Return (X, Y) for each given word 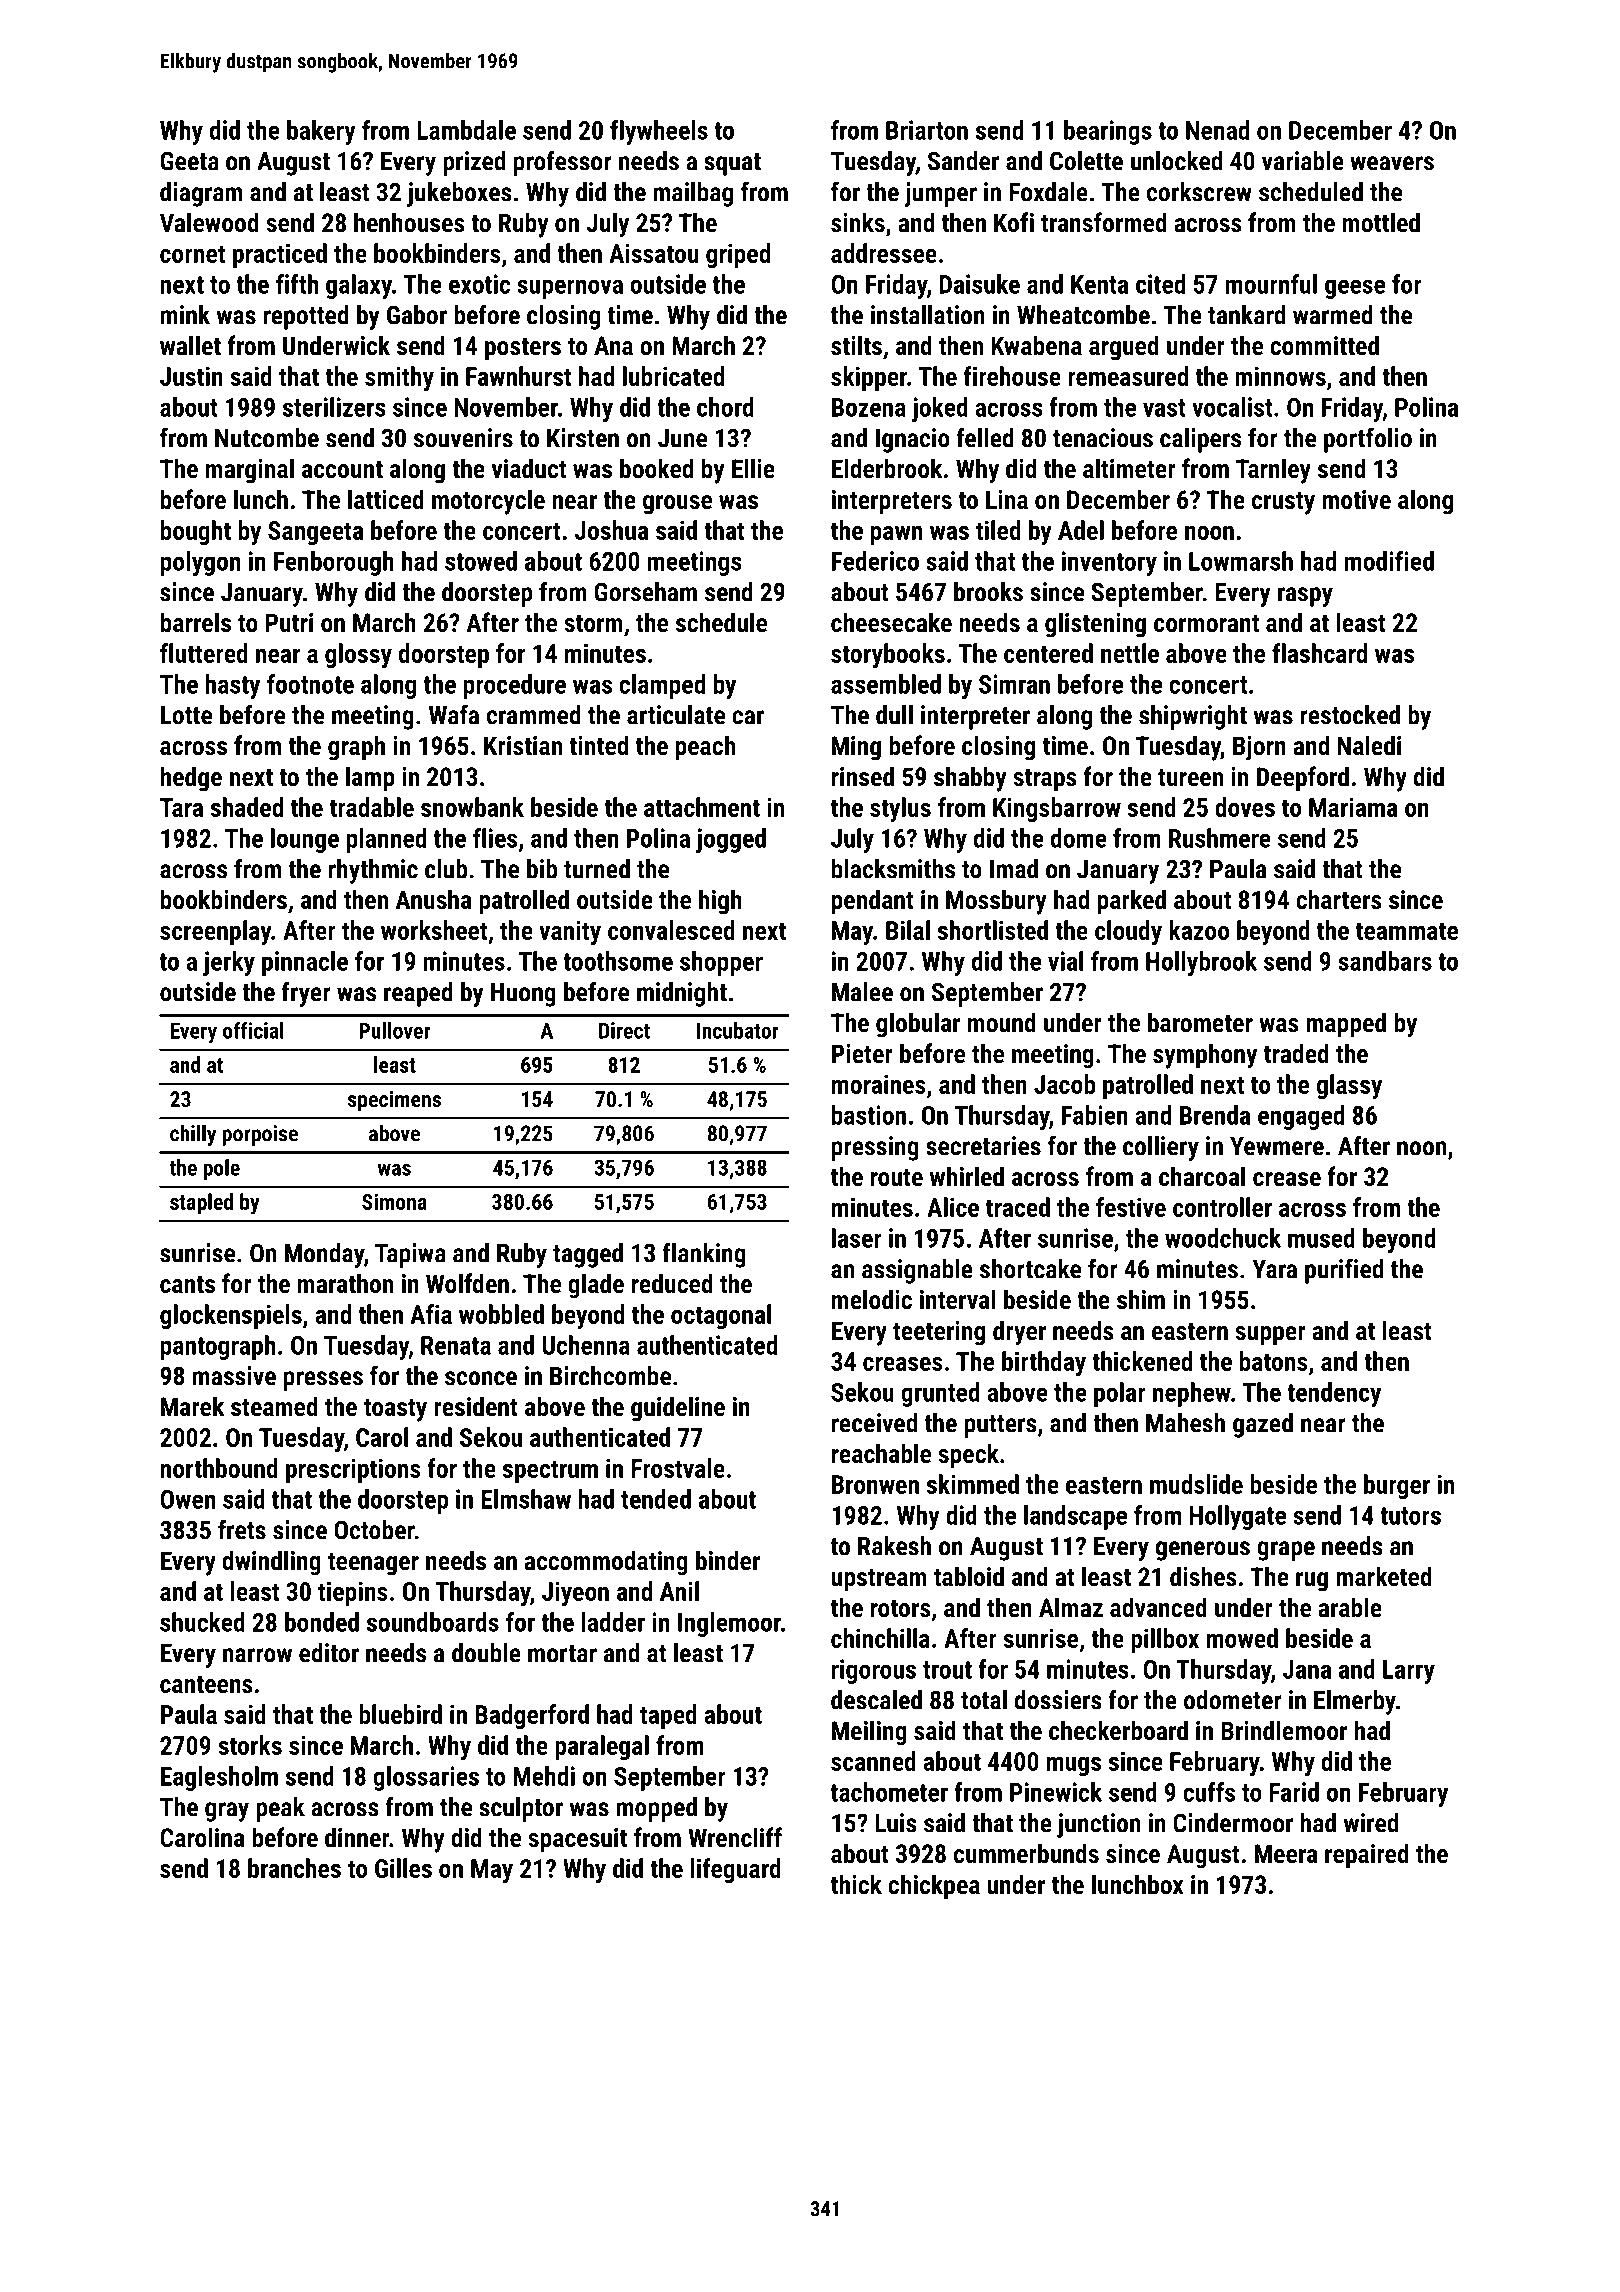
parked (1132, 902)
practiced (280, 255)
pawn (896, 535)
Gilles (403, 1868)
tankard (1246, 315)
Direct (624, 1030)
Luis (896, 1823)
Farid (1294, 1792)
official (253, 1030)
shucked (202, 1622)
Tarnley (1273, 471)
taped (668, 1716)
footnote (310, 684)
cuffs (1209, 1792)
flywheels (659, 132)
